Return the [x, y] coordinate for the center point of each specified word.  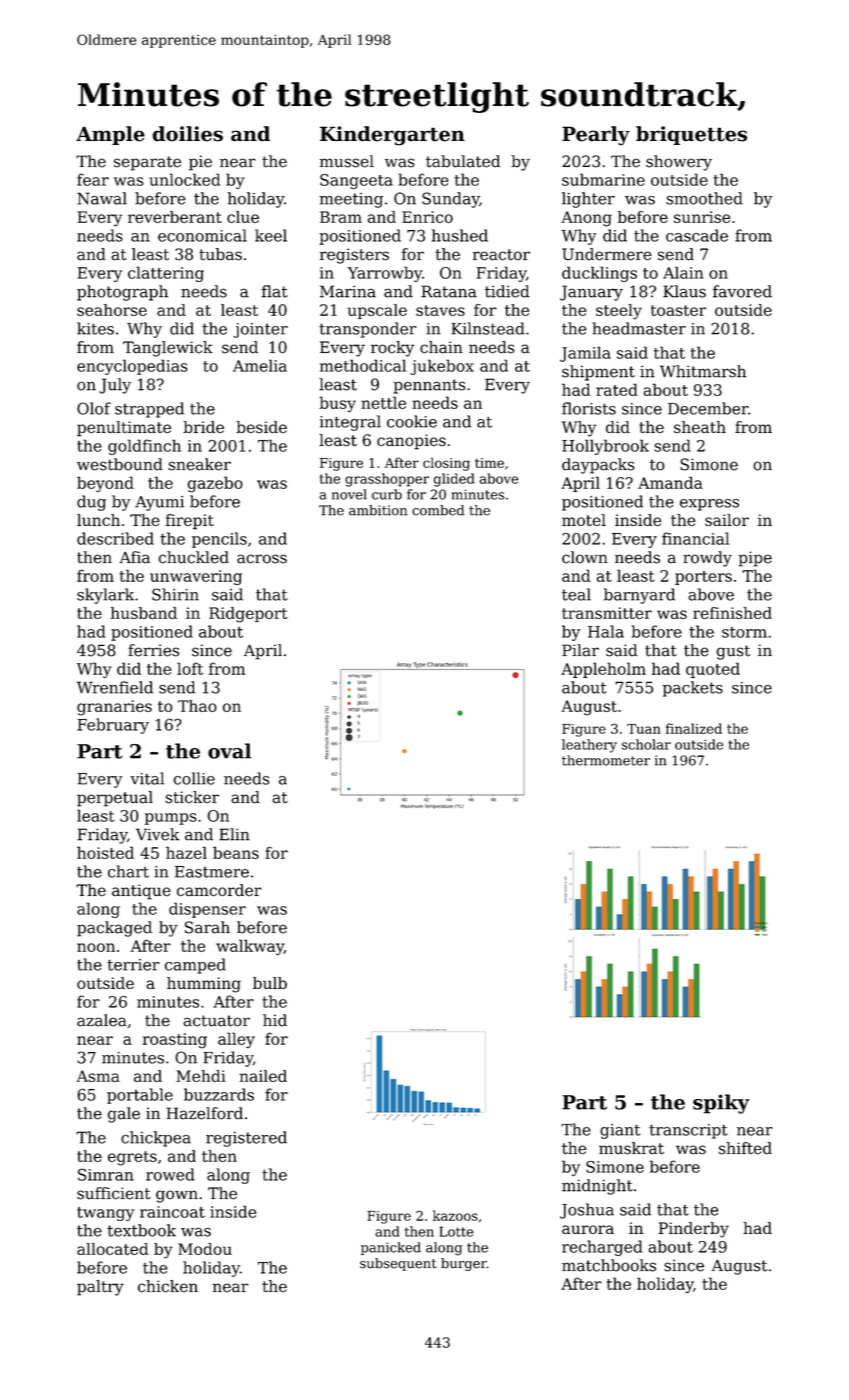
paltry [100, 1288]
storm [744, 632]
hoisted [105, 852]
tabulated [463, 161]
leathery [589, 746]
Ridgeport [248, 615]
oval [229, 751]
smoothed [704, 198]
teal [576, 594]
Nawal [102, 198]
